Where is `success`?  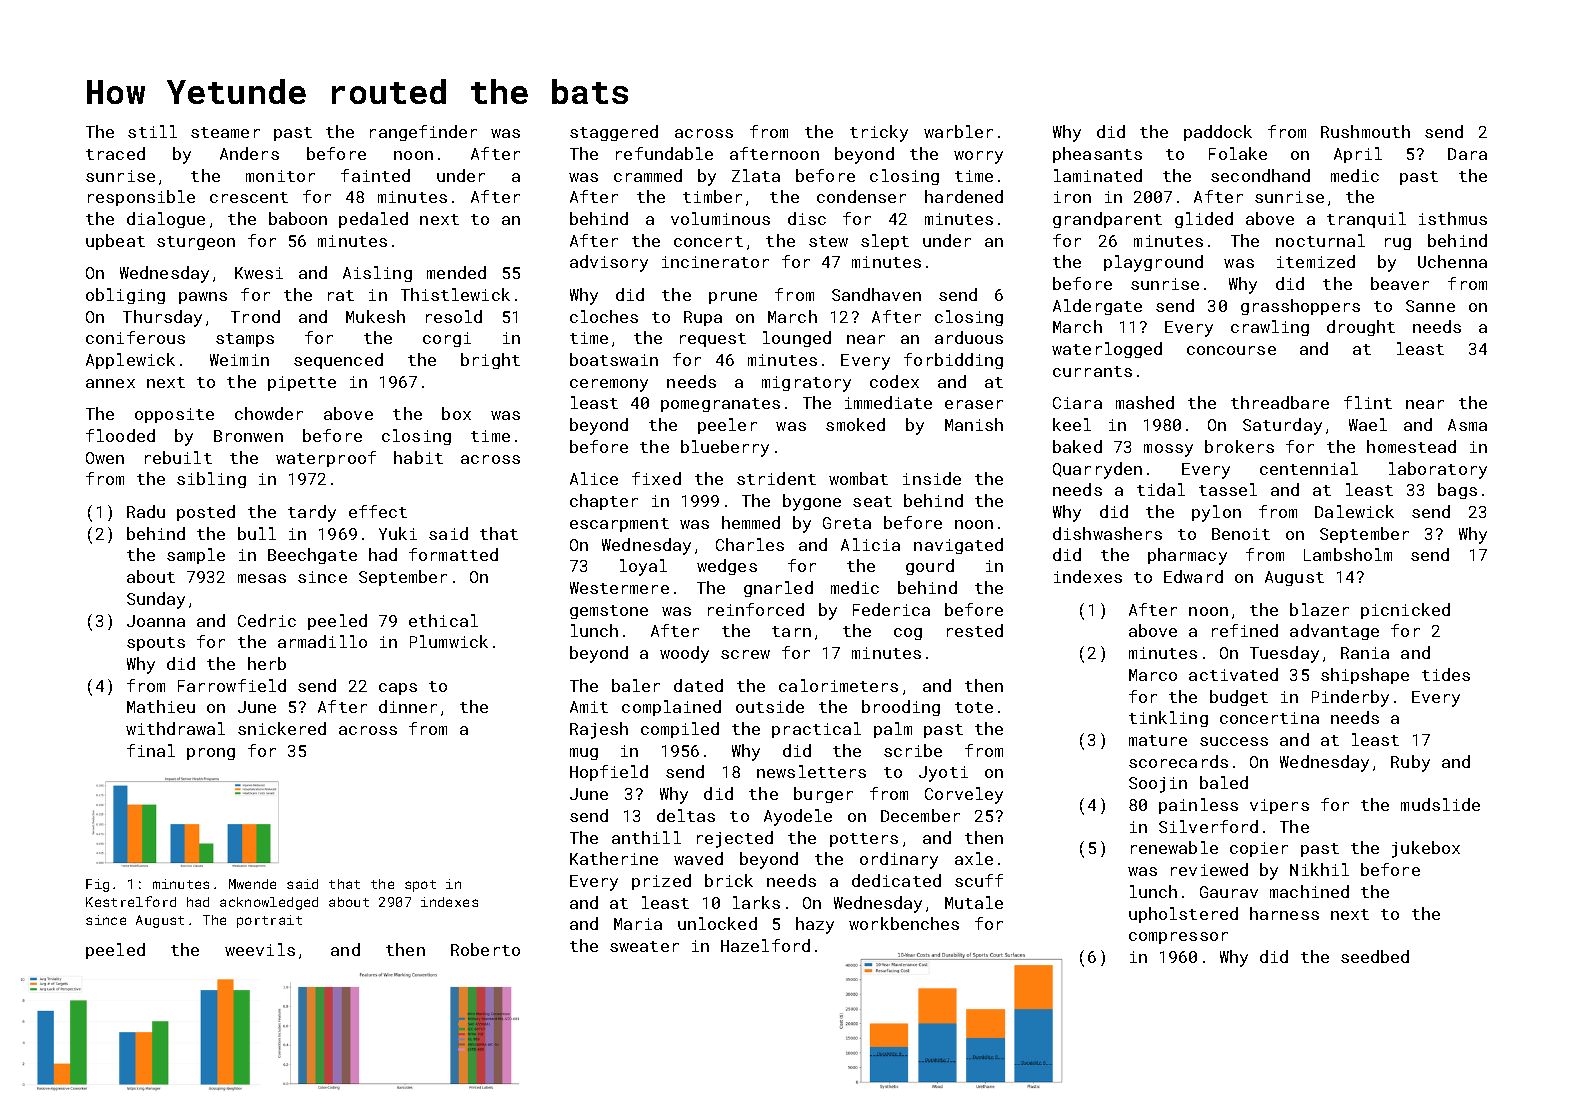
success is located at coordinates (1234, 741).
